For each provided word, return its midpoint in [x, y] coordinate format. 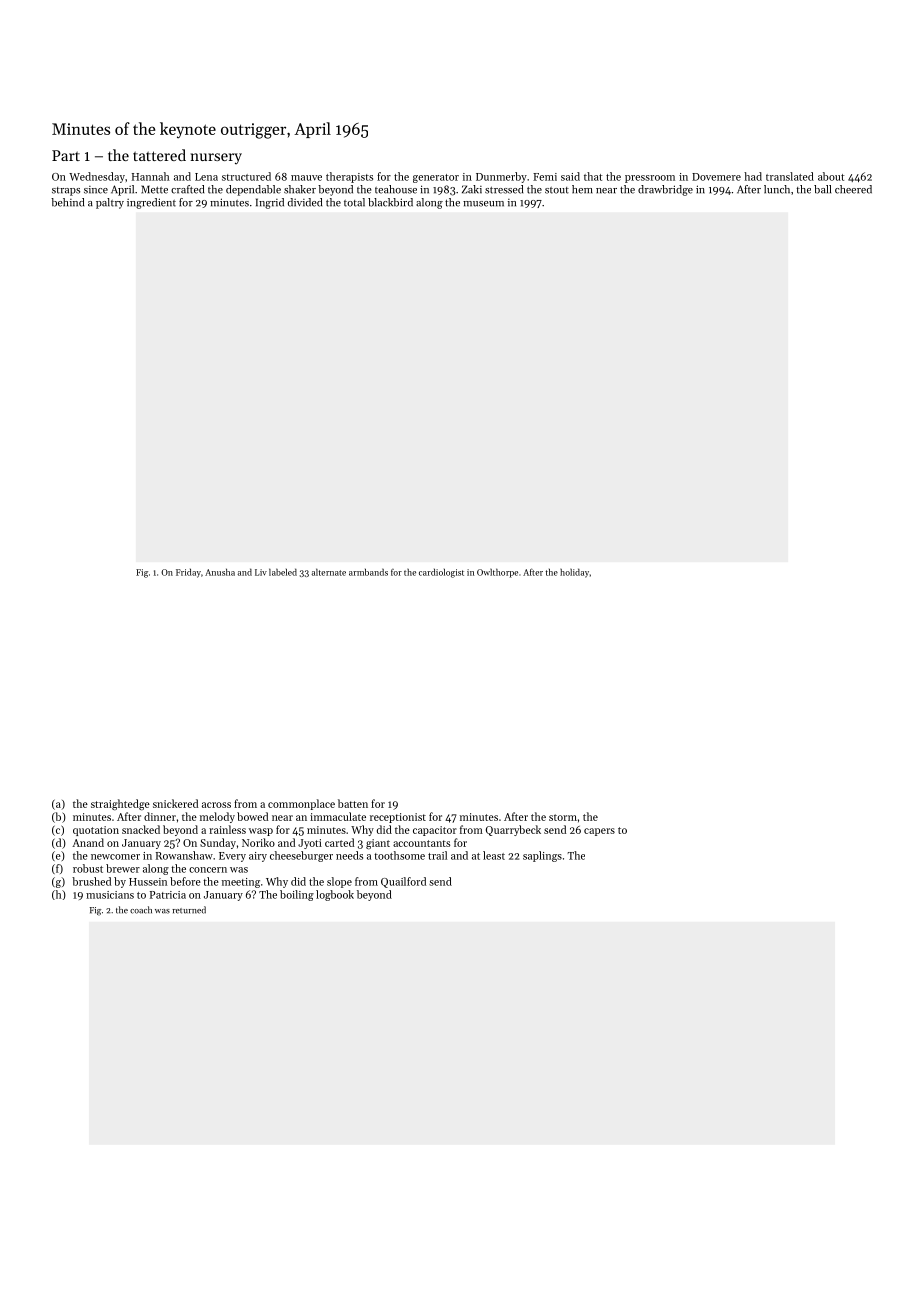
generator [436, 178]
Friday [188, 573]
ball [822, 189]
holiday [574, 573]
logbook [335, 895]
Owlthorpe [497, 573]
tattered [159, 155]
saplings [542, 856]
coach [141, 910]
